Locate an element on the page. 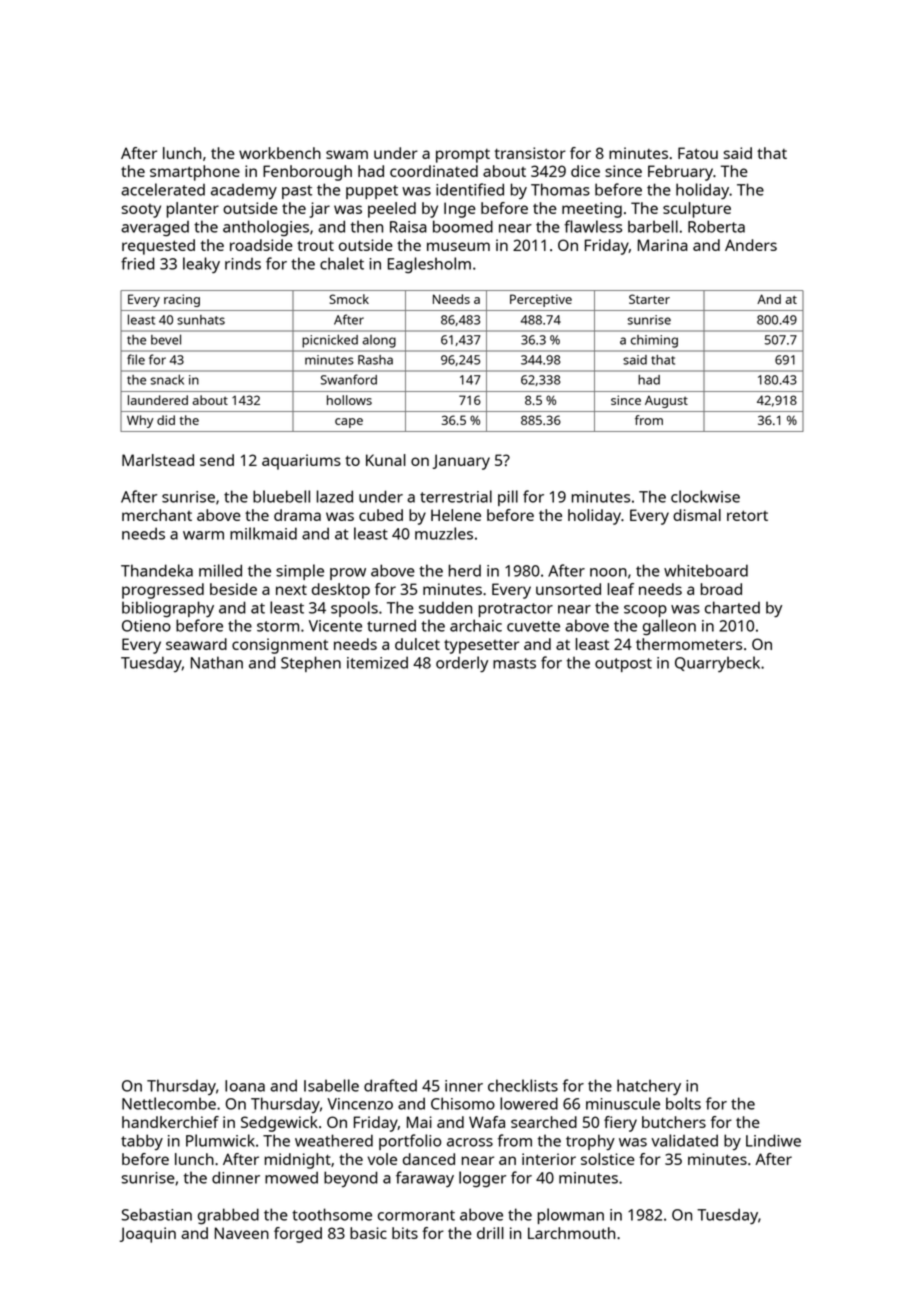 The width and height of the image is (924, 1314). Larchmouth is located at coordinates (571, 1233).
